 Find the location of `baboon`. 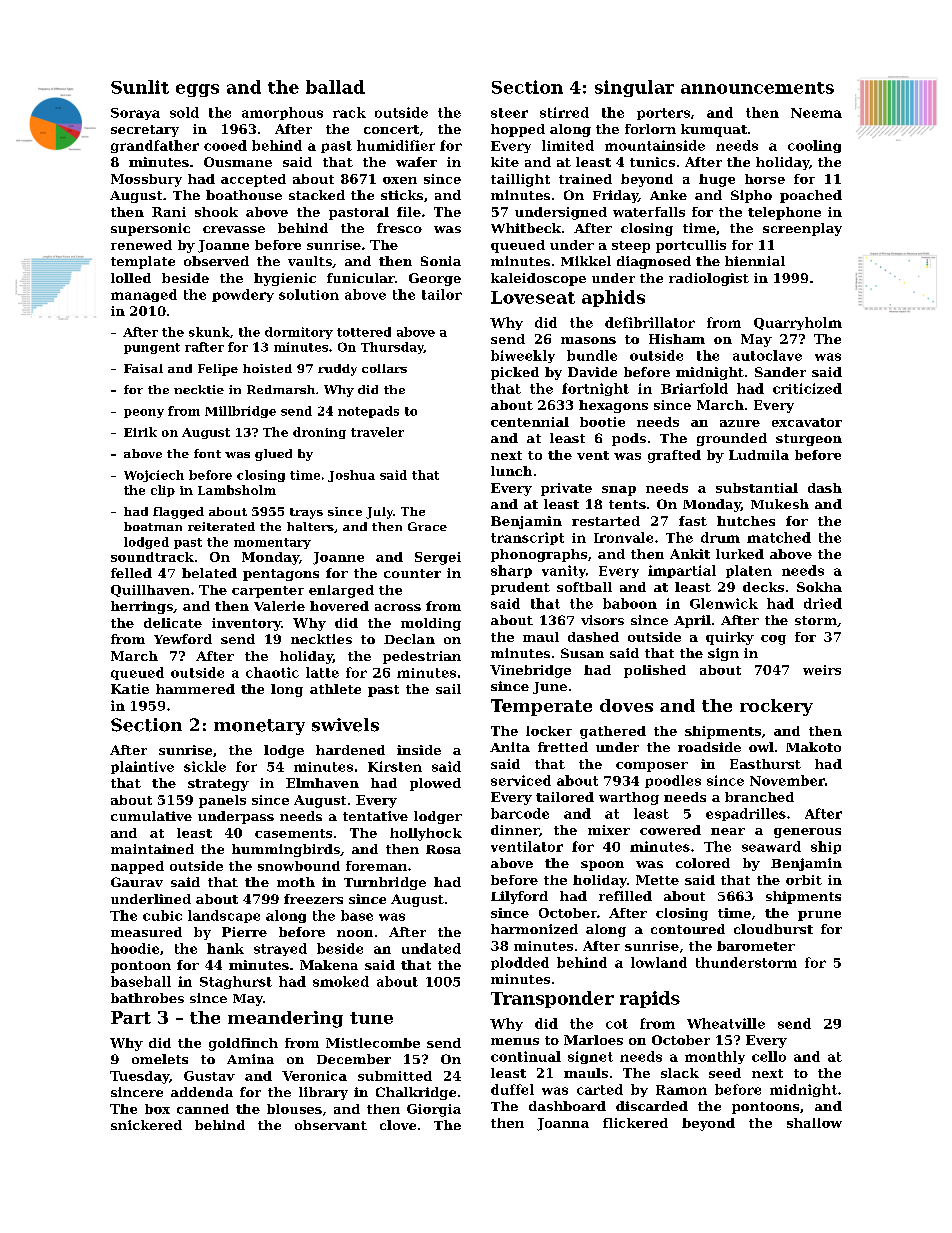

baboon is located at coordinates (630, 603).
